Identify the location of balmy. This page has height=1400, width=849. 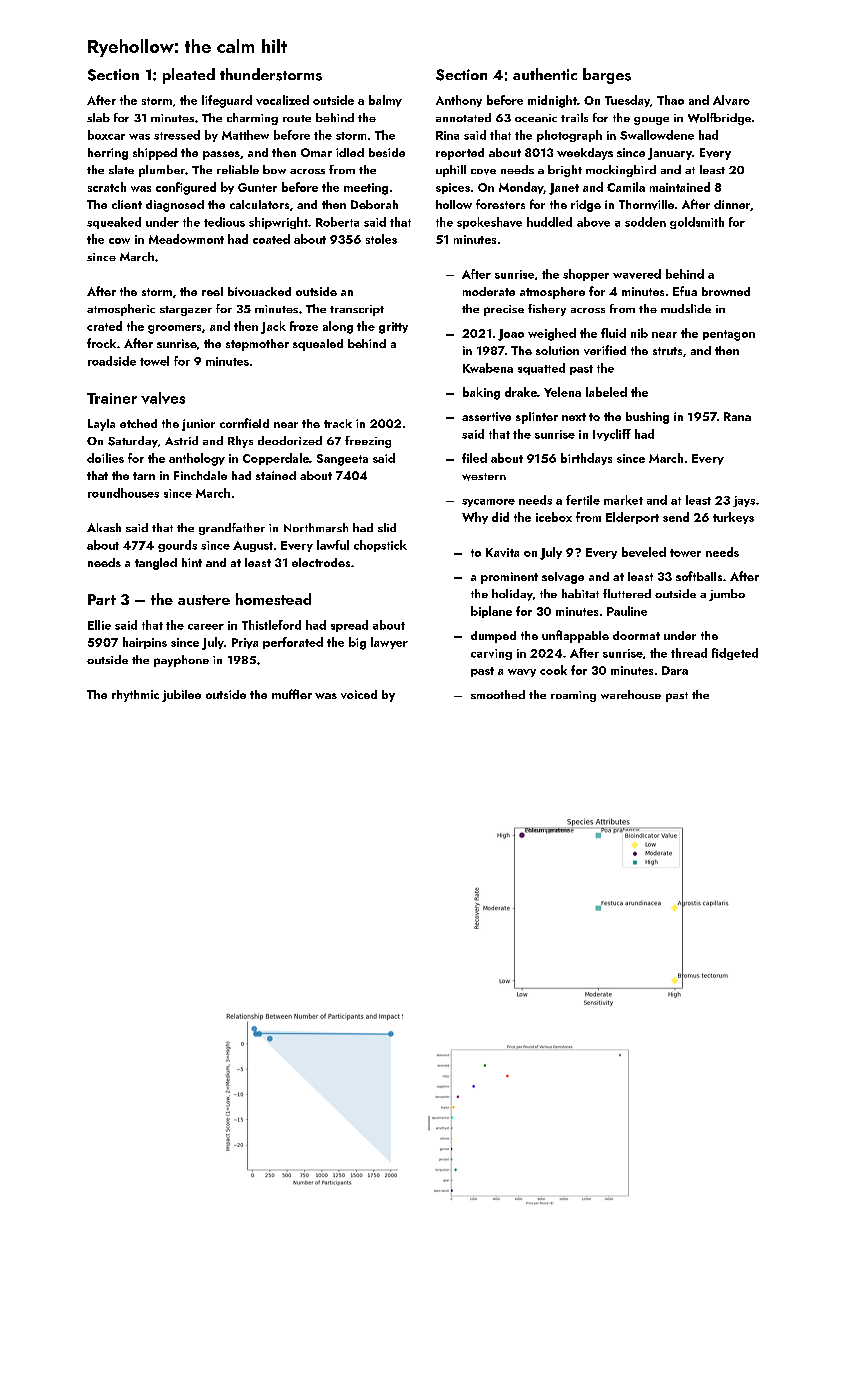
(385, 101).
